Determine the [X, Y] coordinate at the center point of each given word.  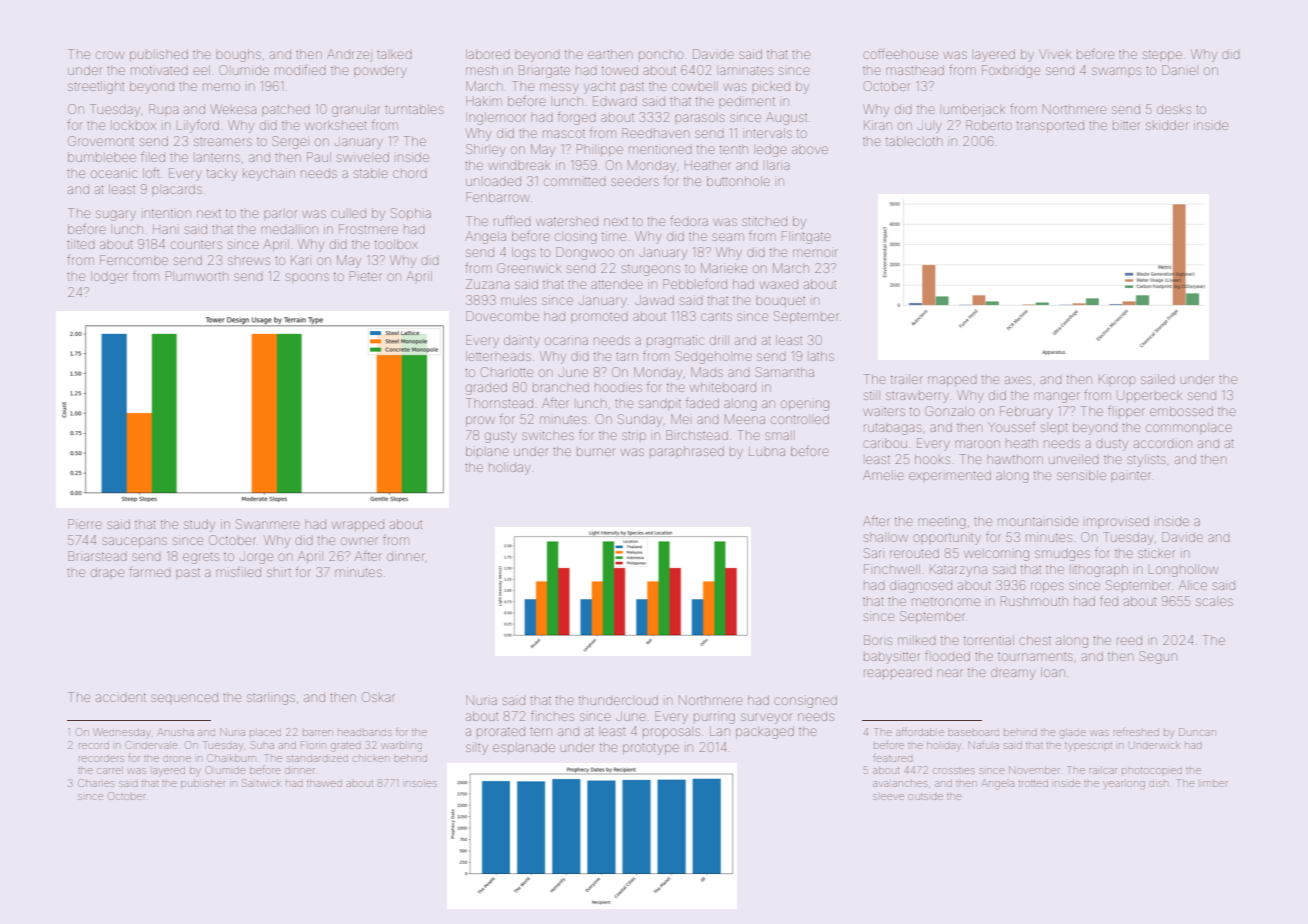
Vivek [1055, 54]
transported [1050, 127]
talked [394, 54]
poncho [661, 55]
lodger [109, 277]
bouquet [780, 302]
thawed [324, 783]
